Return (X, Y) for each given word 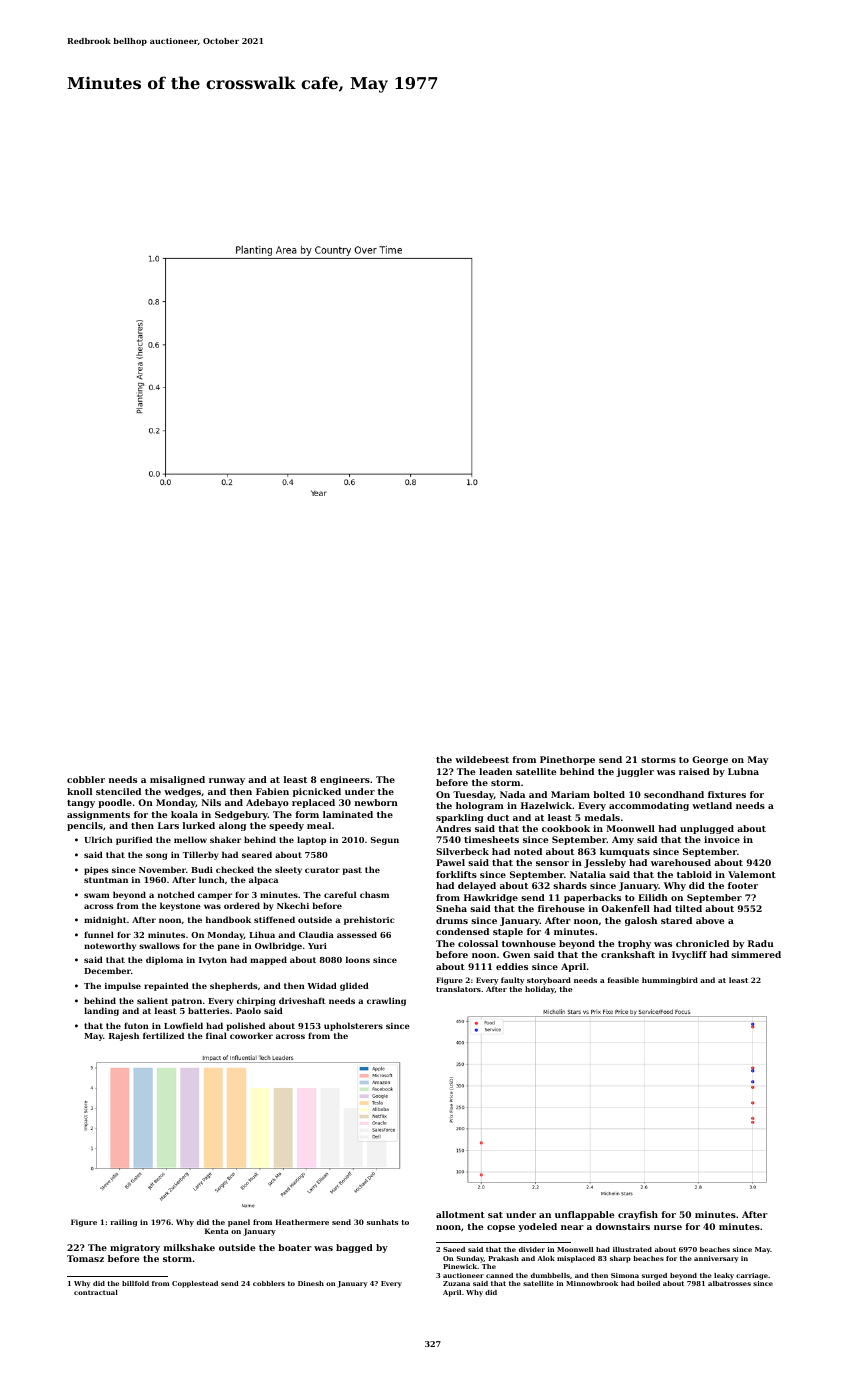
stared (676, 920)
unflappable (584, 1215)
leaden (495, 771)
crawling (386, 1001)
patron (186, 1002)
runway (227, 781)
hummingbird (670, 981)
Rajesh (124, 1036)
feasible (623, 980)
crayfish (638, 1215)
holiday (540, 990)
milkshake (189, 1247)
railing (124, 1223)
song (156, 856)
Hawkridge (491, 898)
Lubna (743, 771)
